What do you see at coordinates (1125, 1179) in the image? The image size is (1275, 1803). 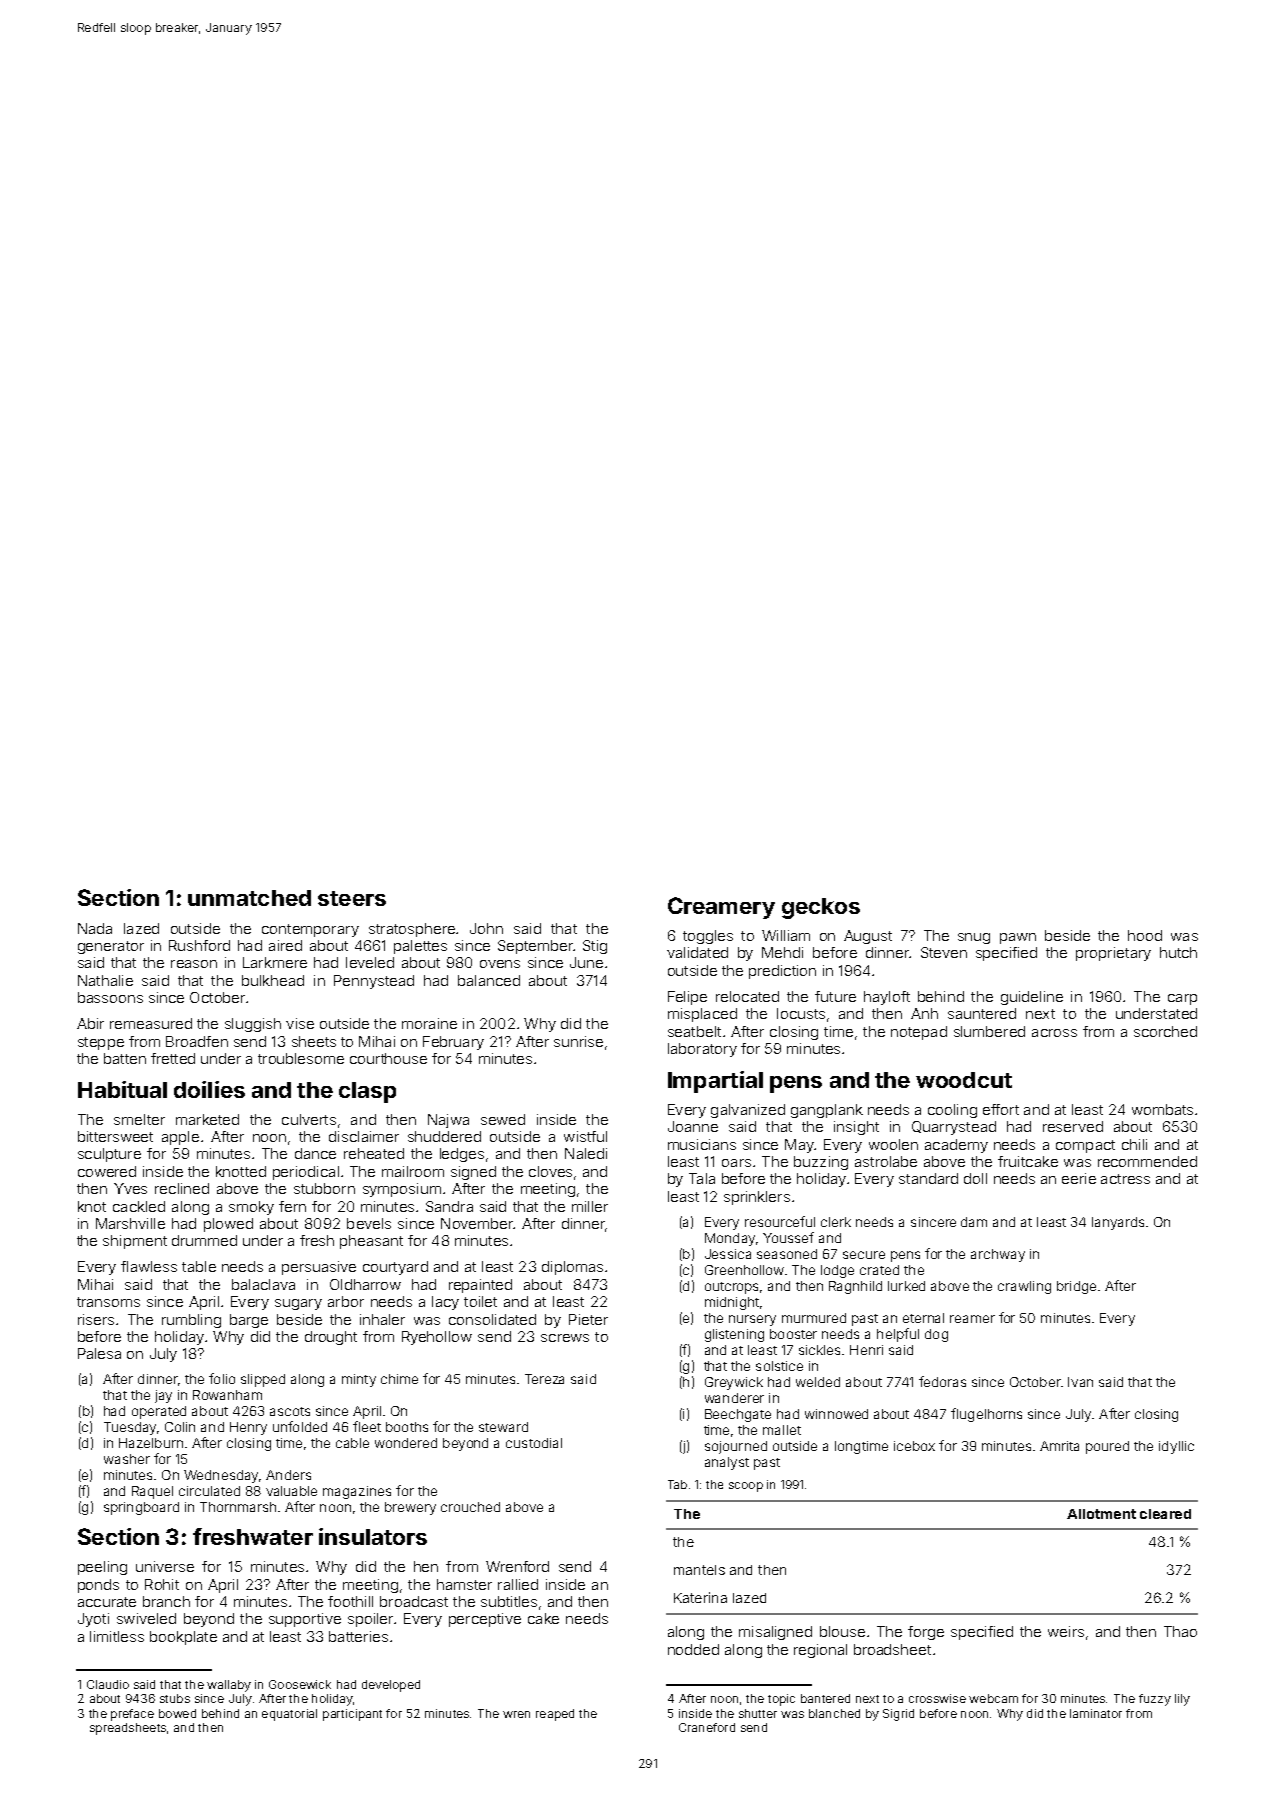 I see `actress` at bounding box center [1125, 1179].
